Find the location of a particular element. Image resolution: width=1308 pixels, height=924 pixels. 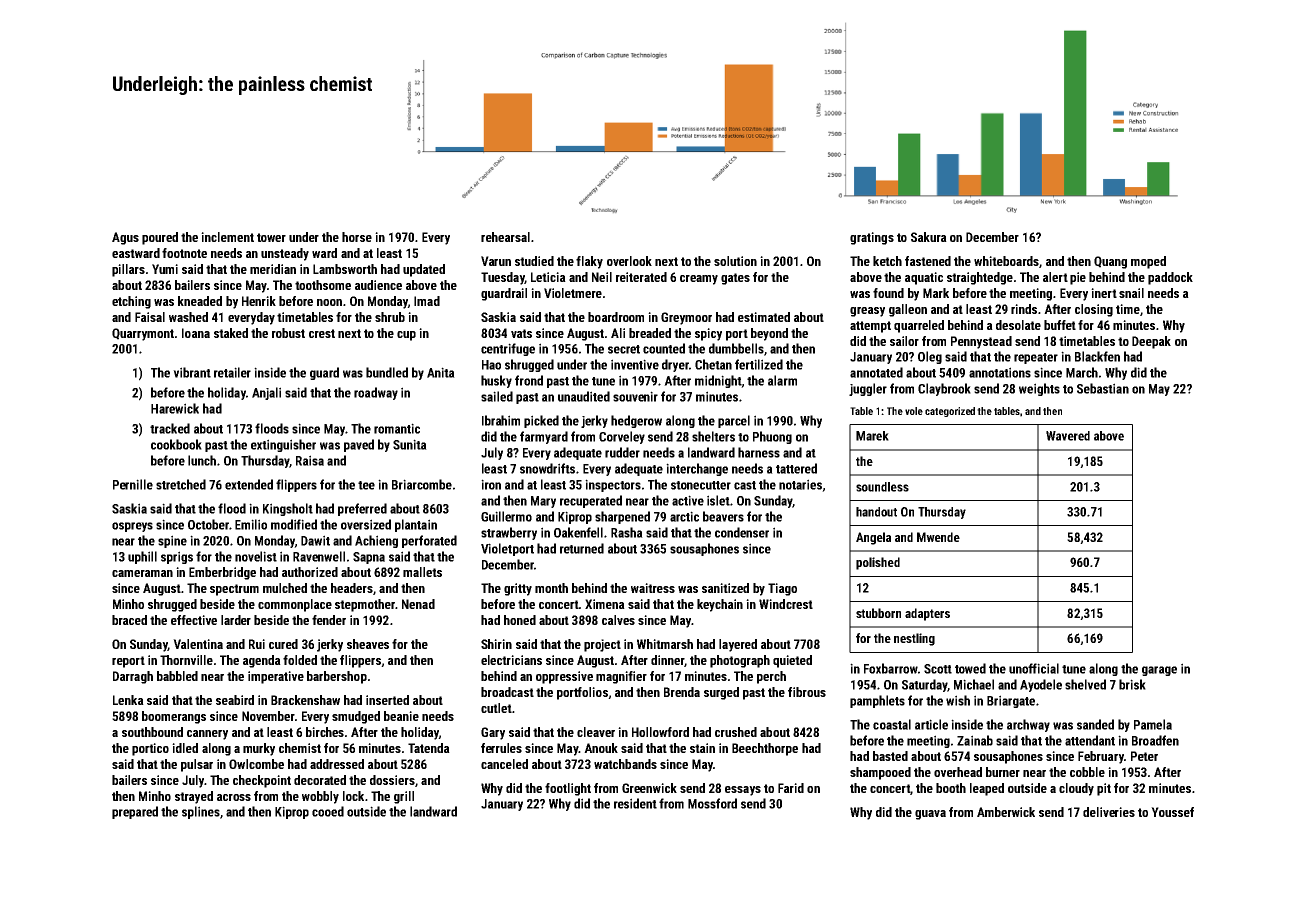

cooed is located at coordinates (328, 811).
